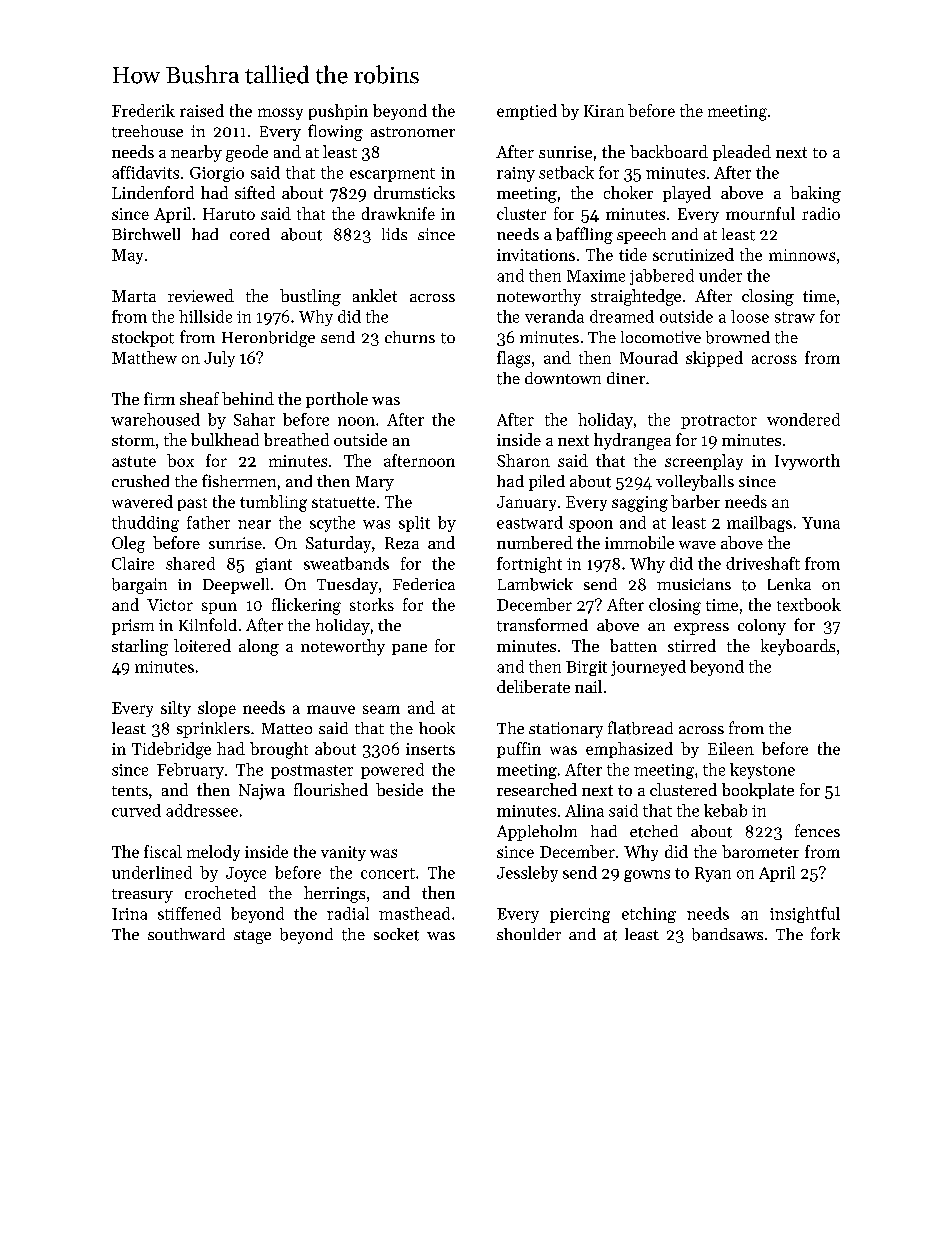 The height and width of the screenshot is (1233, 952). Describe the element at coordinates (789, 584) in the screenshot. I see `Lenka` at that location.
